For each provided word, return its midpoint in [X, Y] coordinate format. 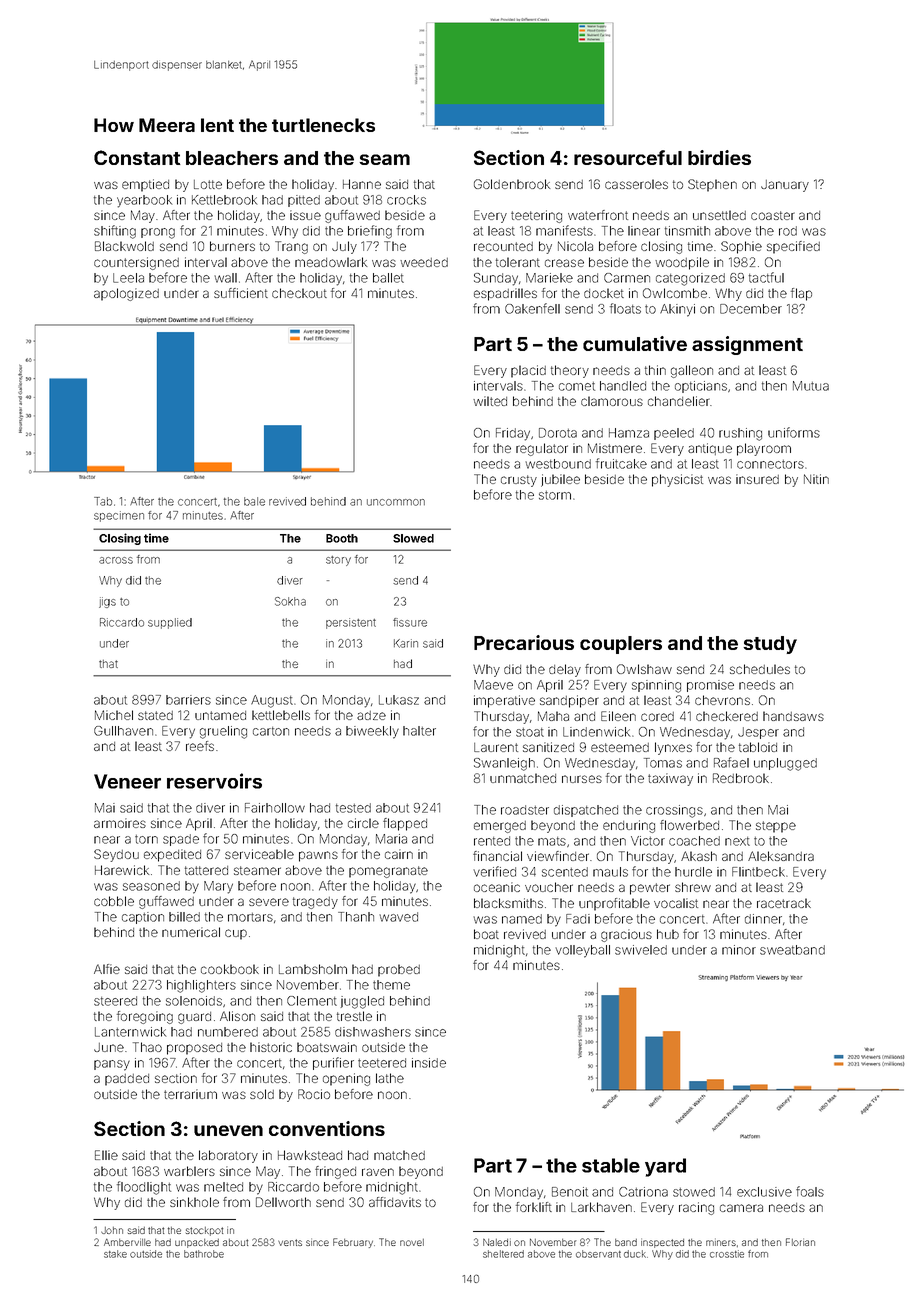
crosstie [727, 1254]
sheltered [503, 1254]
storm [555, 495]
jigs [107, 602]
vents [290, 1242]
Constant [137, 157]
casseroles [636, 184]
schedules [760, 669]
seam [384, 159]
